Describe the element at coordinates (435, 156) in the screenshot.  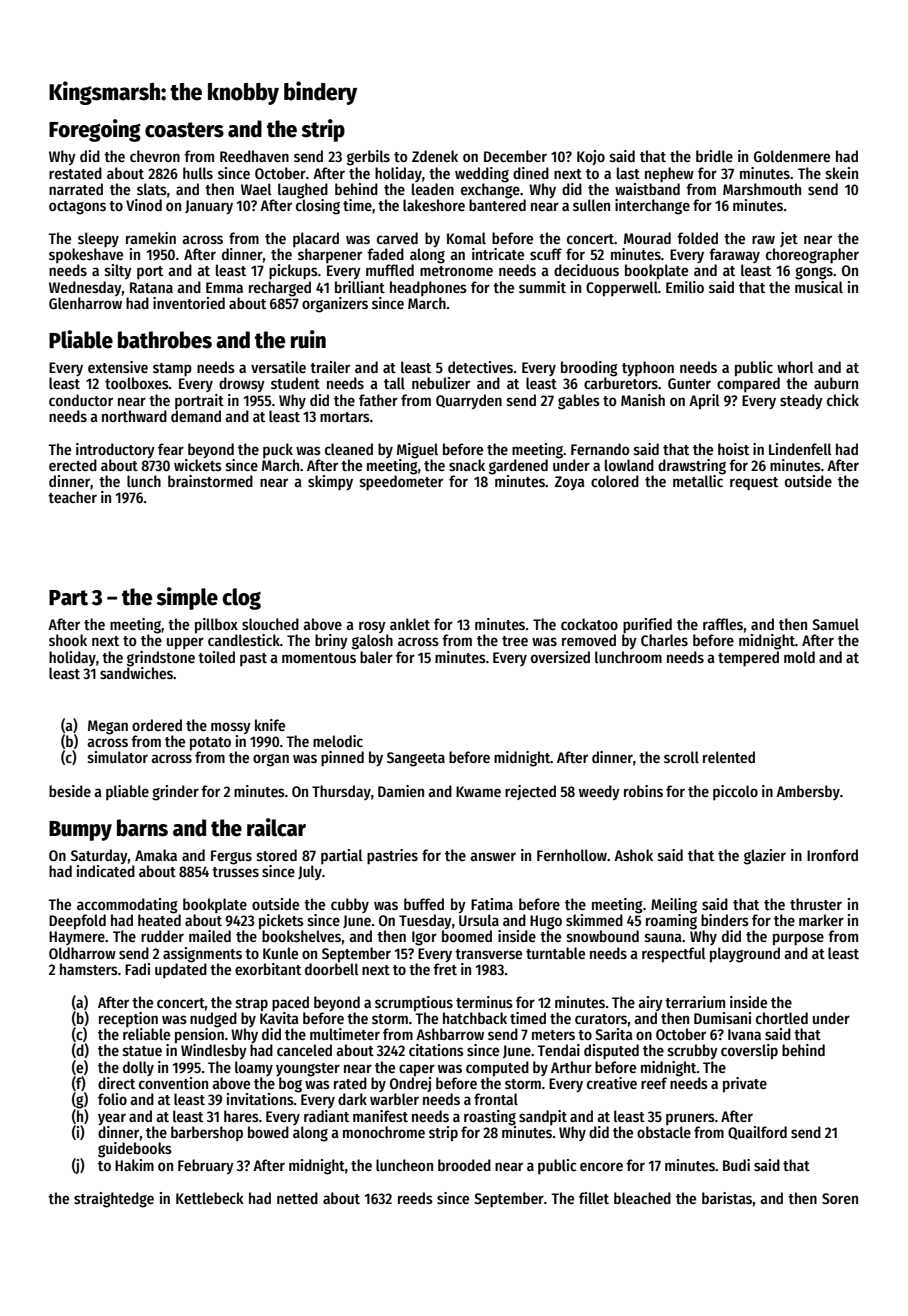
I see `Zdenek` at that location.
